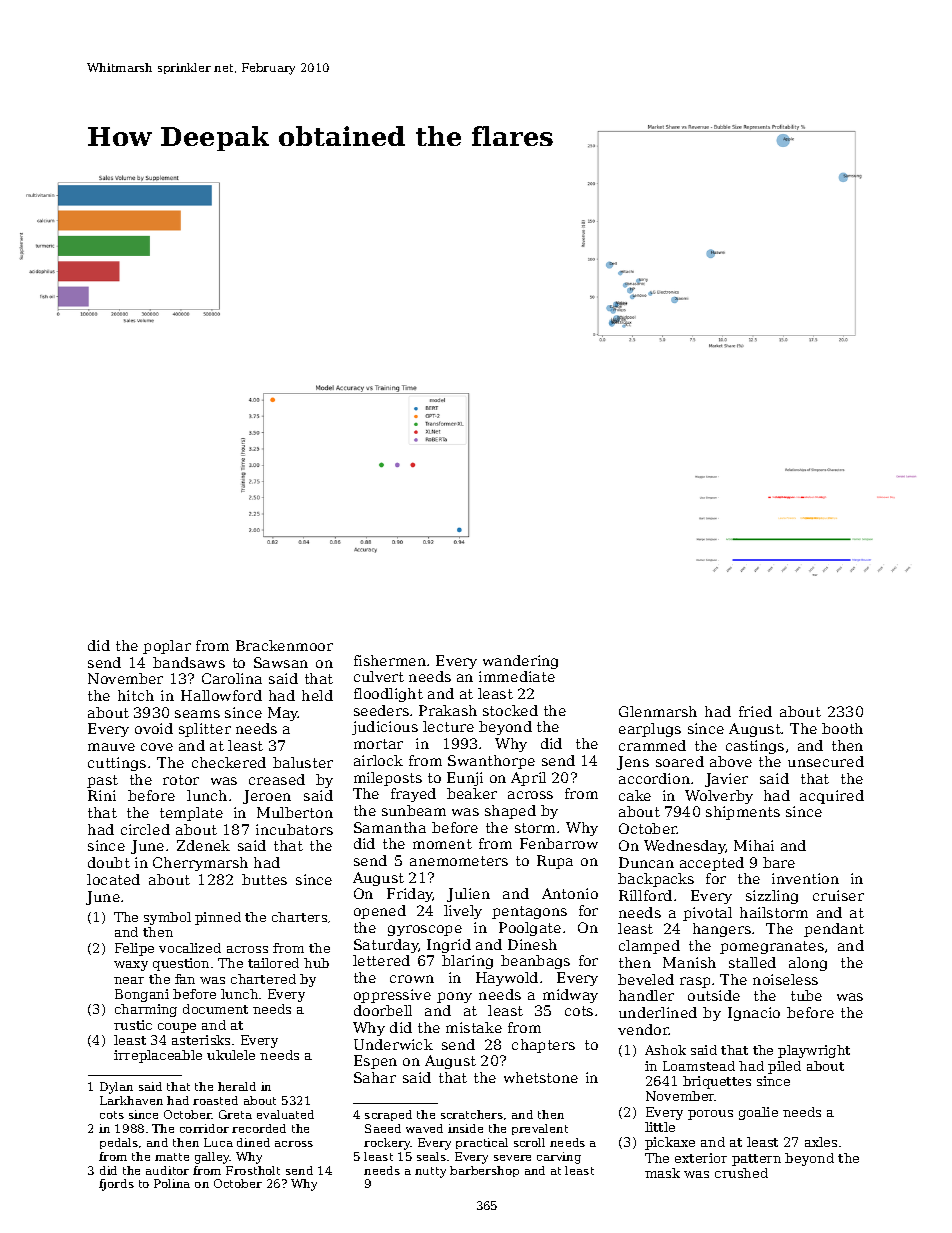 The height and width of the screenshot is (1233, 952). Describe the element at coordinates (383, 1128) in the screenshot. I see `Saeed` at that location.
